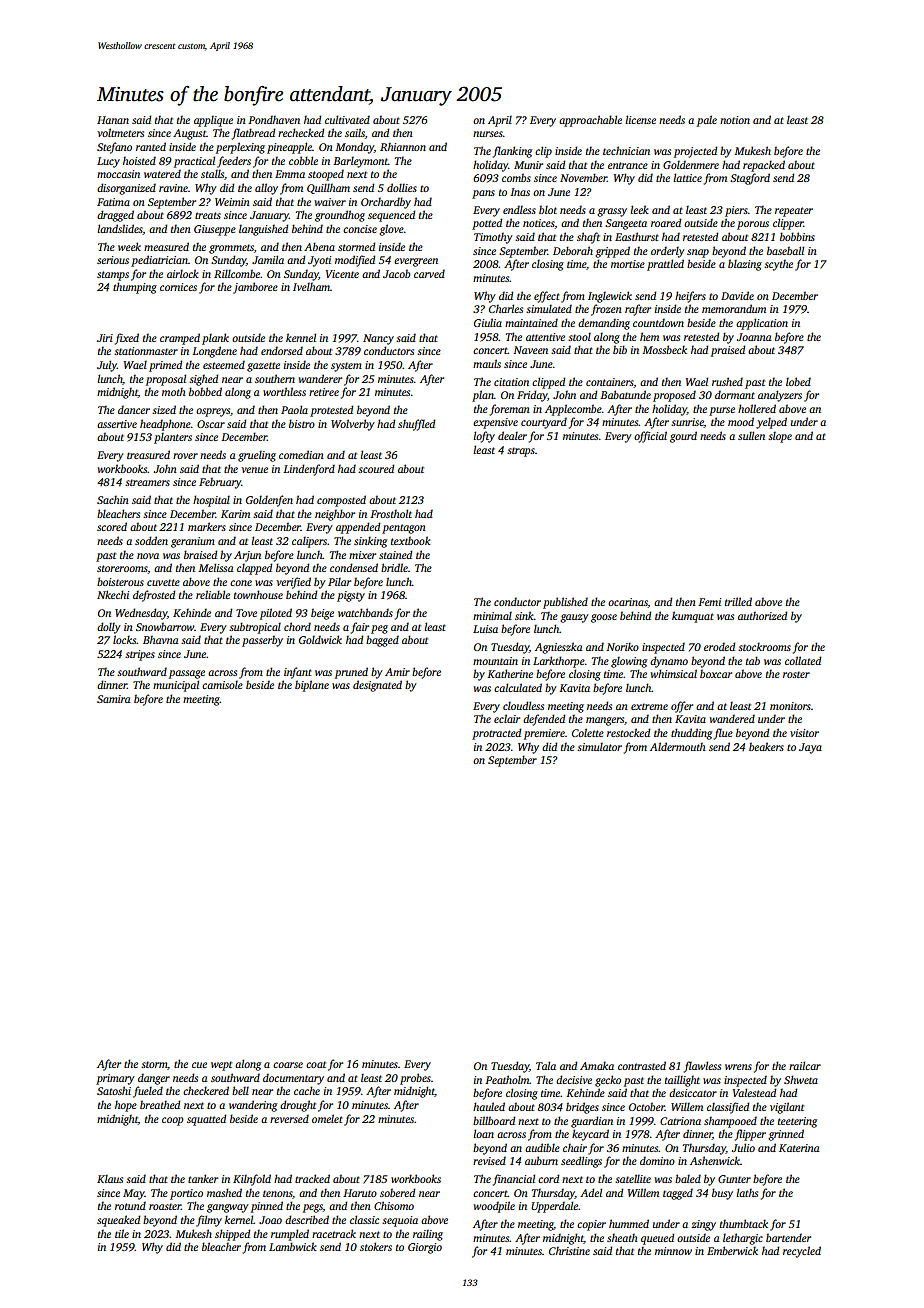 Image resolution: width=924 pixels, height=1308 pixels. What do you see at coordinates (113, 260) in the image?
I see `serious` at bounding box center [113, 260].
